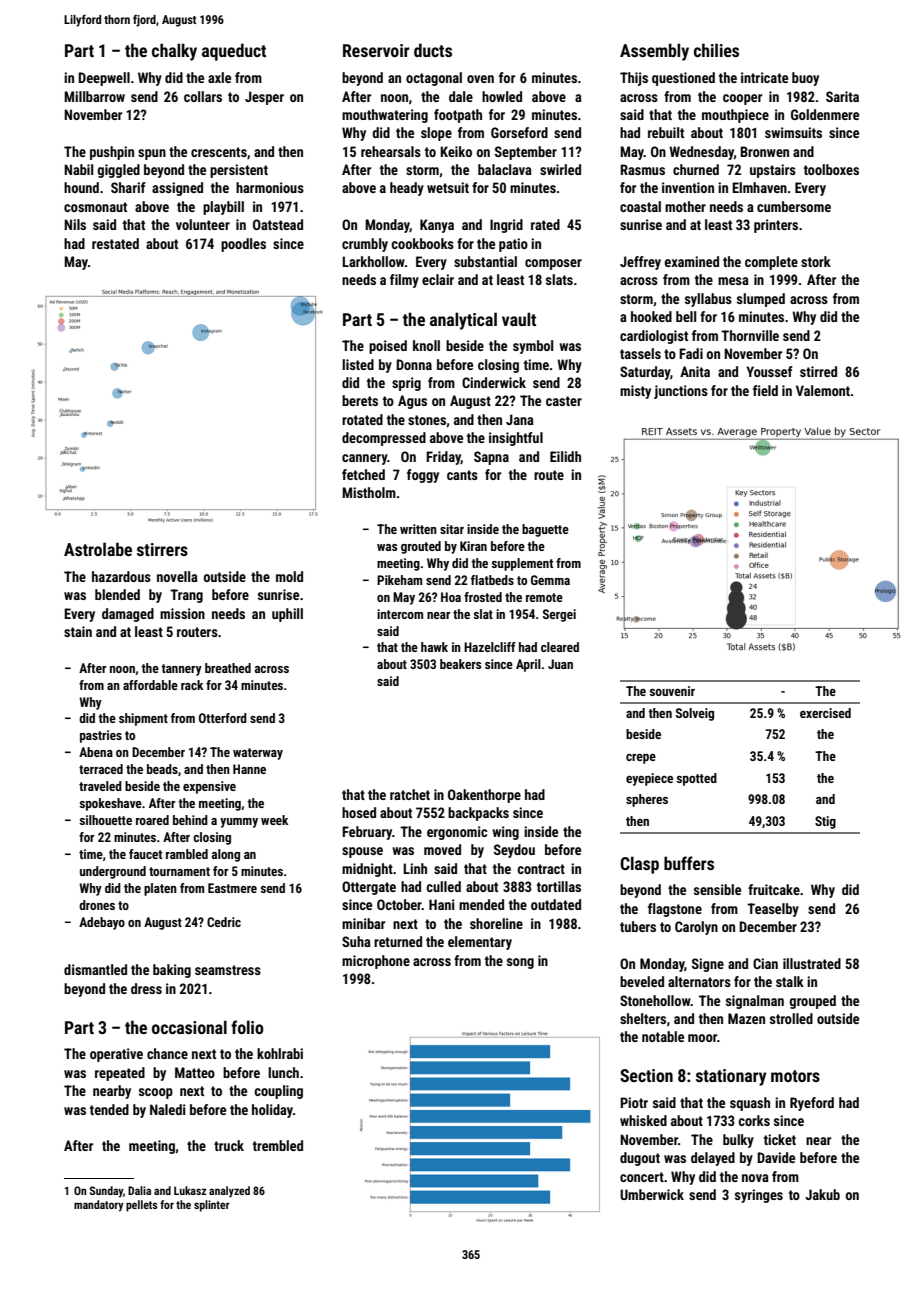 The width and height of the screenshot is (924, 1308). What do you see at coordinates (120, 1074) in the screenshot?
I see `repeated` at bounding box center [120, 1074].
